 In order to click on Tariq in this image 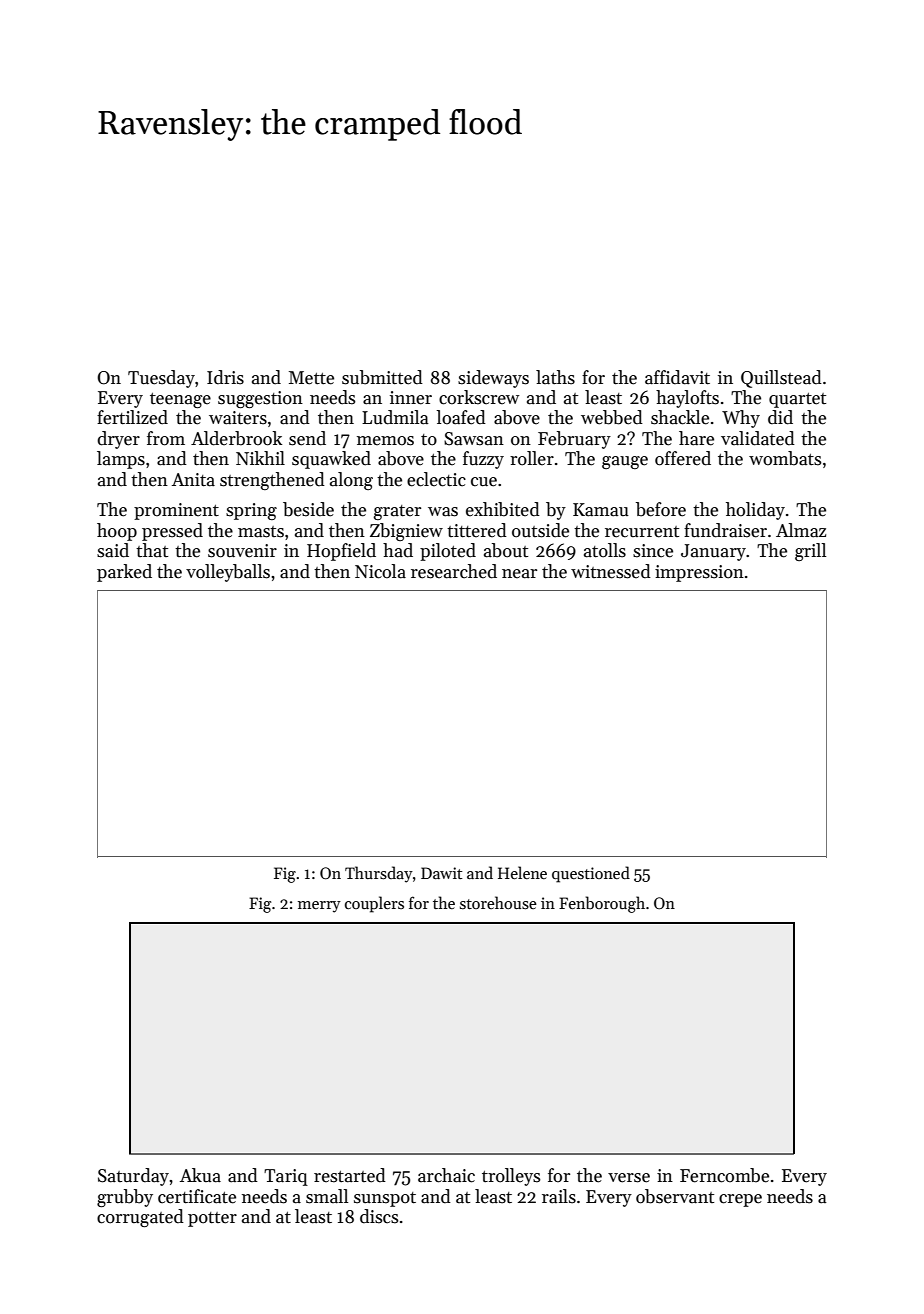, I will do `click(286, 1177)`.
